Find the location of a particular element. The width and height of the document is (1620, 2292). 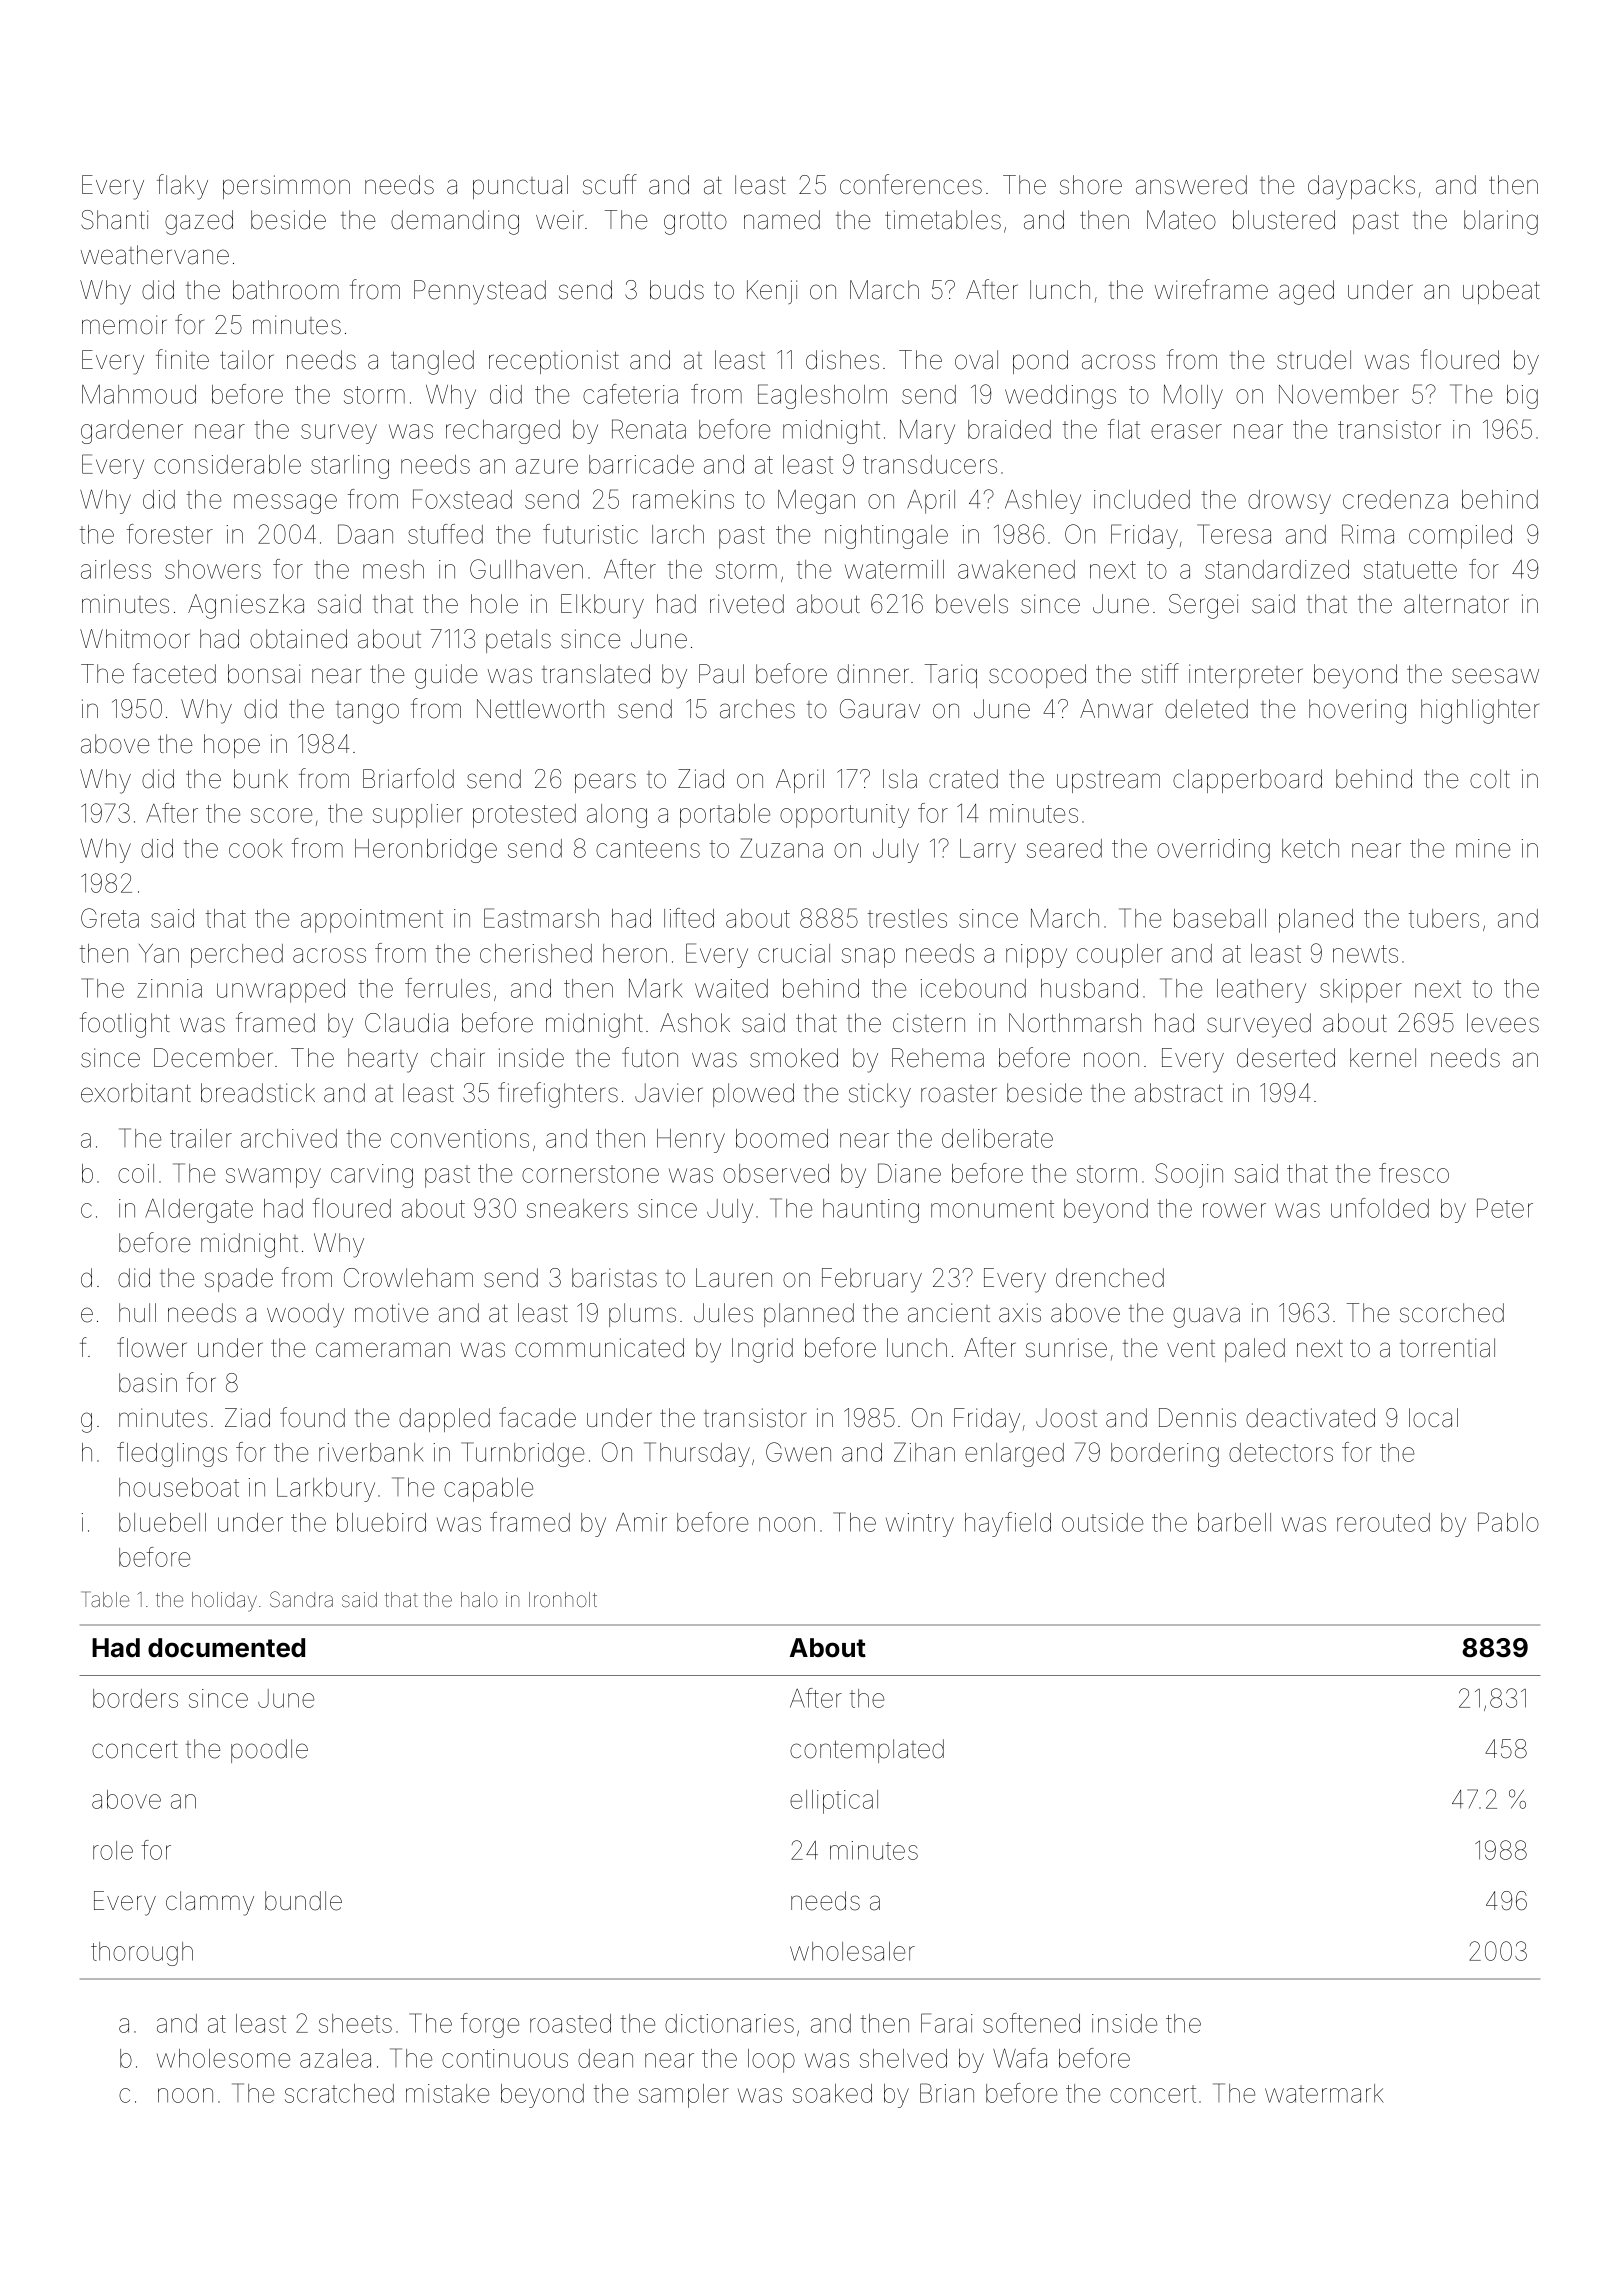

fledglings is located at coordinates (172, 1454).
